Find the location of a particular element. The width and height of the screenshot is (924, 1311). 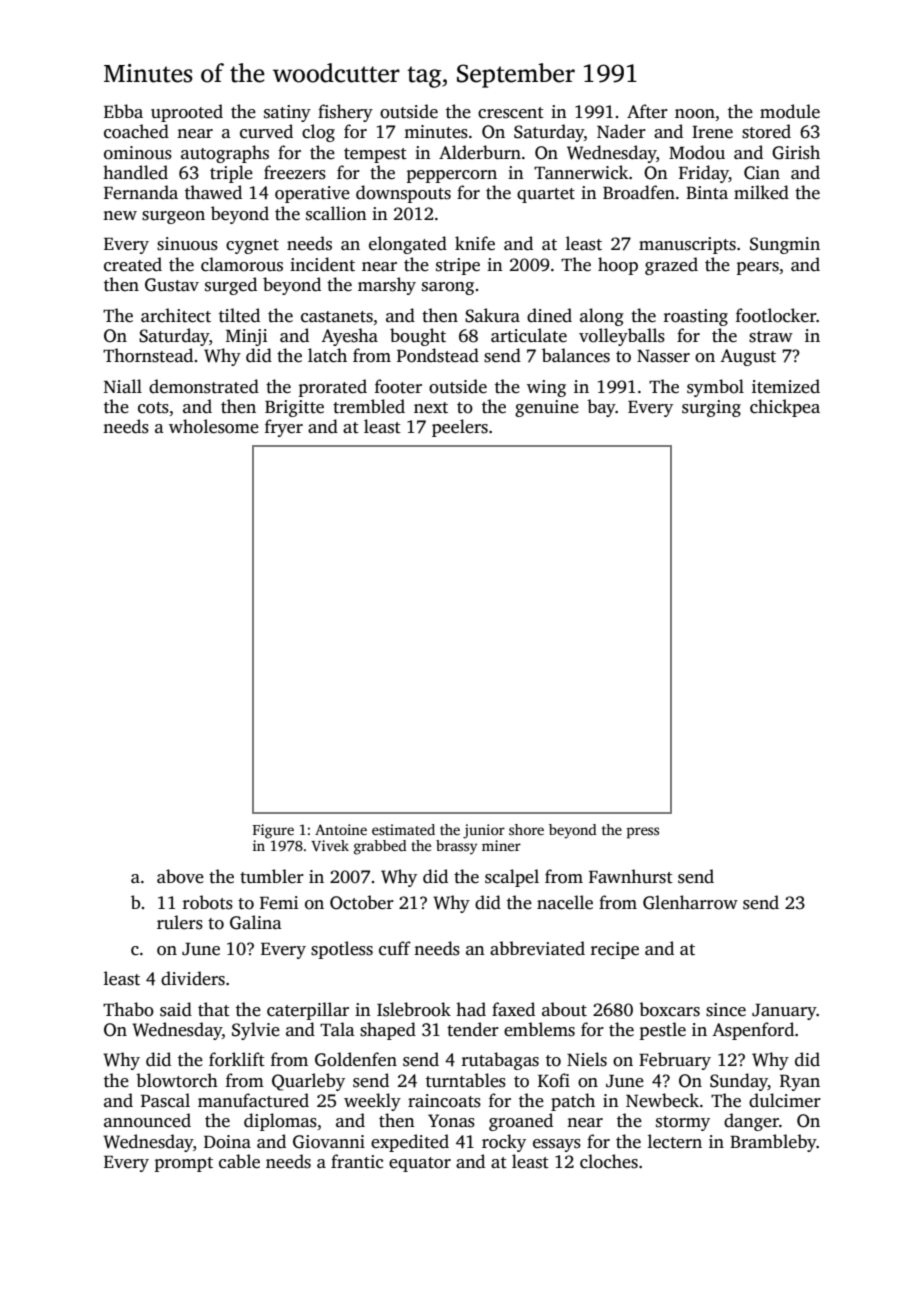

genuine is located at coordinates (547, 408).
